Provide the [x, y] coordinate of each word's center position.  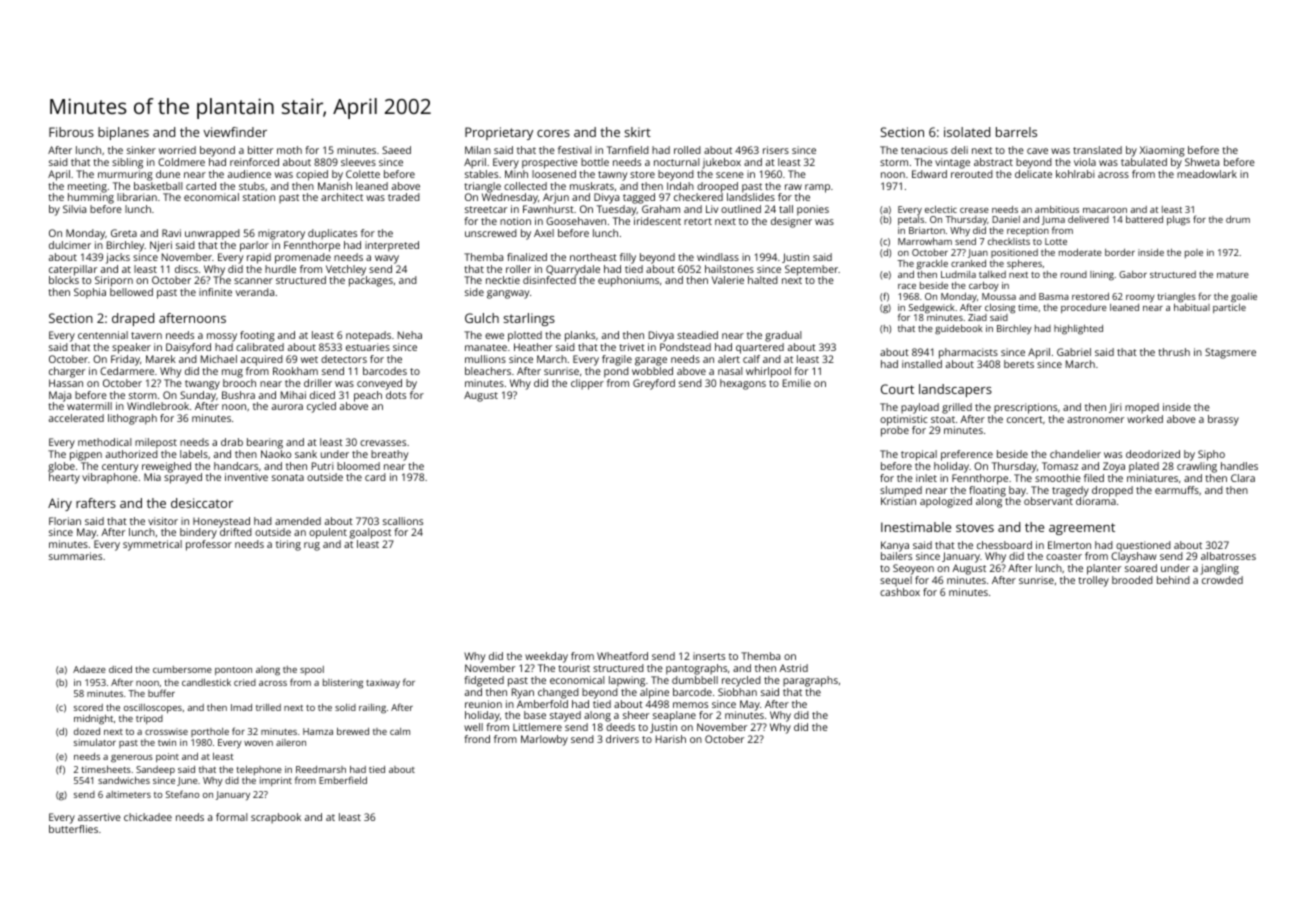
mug [232, 373]
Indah [680, 186]
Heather [533, 347]
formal [232, 817]
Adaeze [89, 669]
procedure [1084, 308]
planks [580, 336]
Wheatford [622, 656]
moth [289, 150]
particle [1229, 308]
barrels [1016, 132]
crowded [1222, 580]
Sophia [90, 293]
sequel [896, 581]
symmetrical [152, 545]
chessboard [1004, 545]
